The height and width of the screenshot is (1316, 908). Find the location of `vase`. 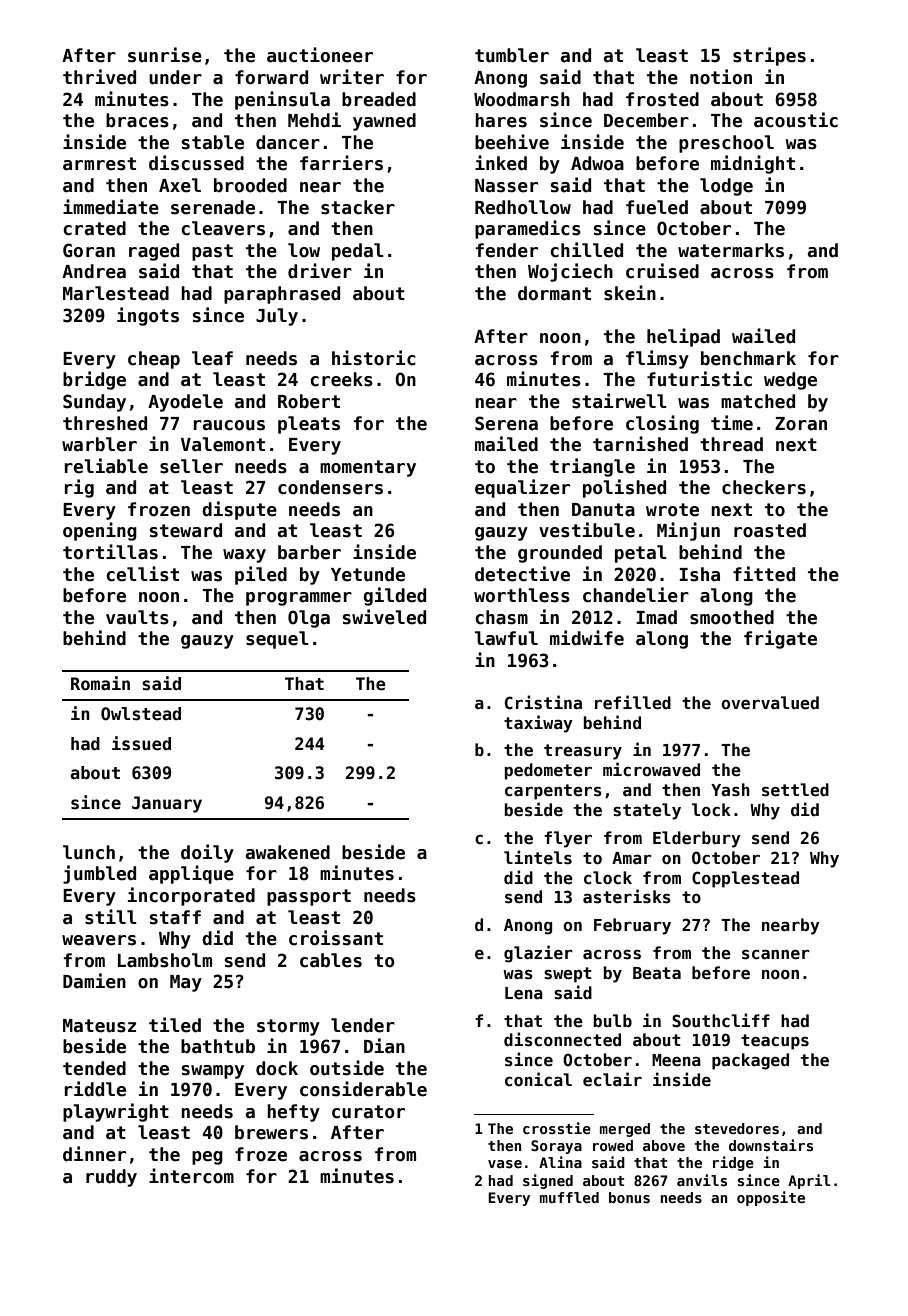

vase is located at coordinates (505, 1164).
